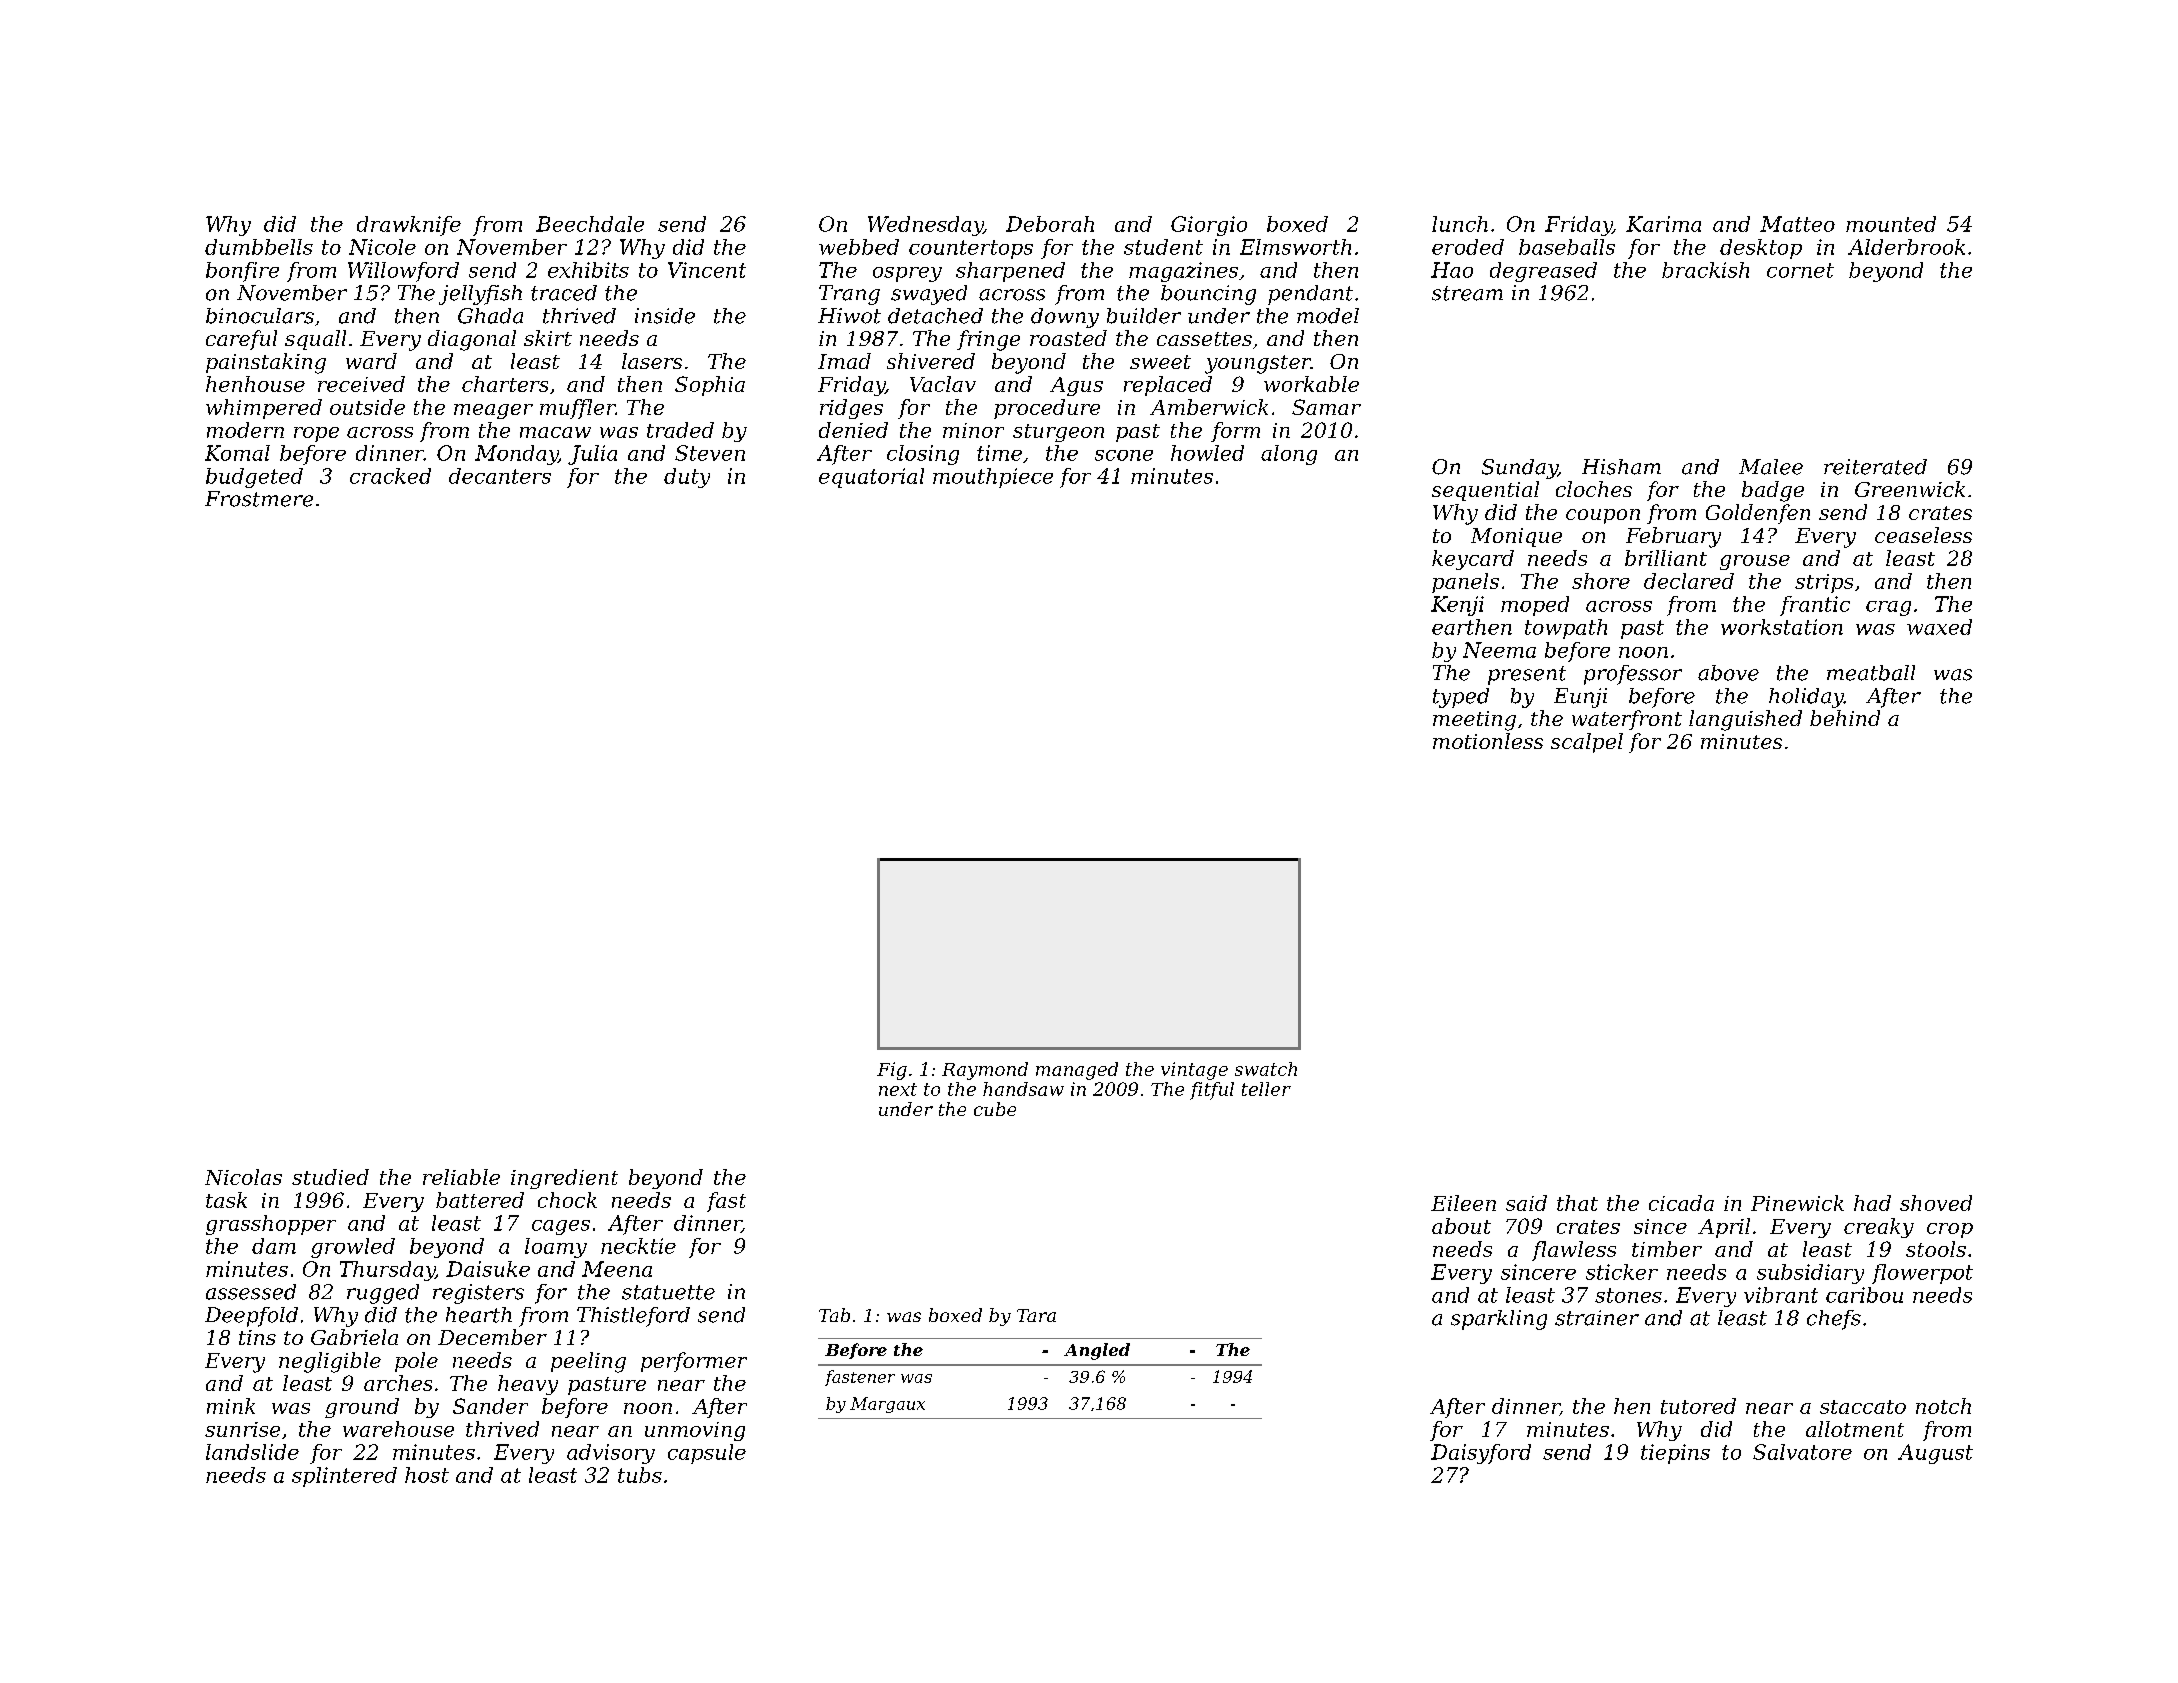 Image resolution: width=2178 pixels, height=1683 pixels. I want to click on Kenji, so click(1457, 606).
